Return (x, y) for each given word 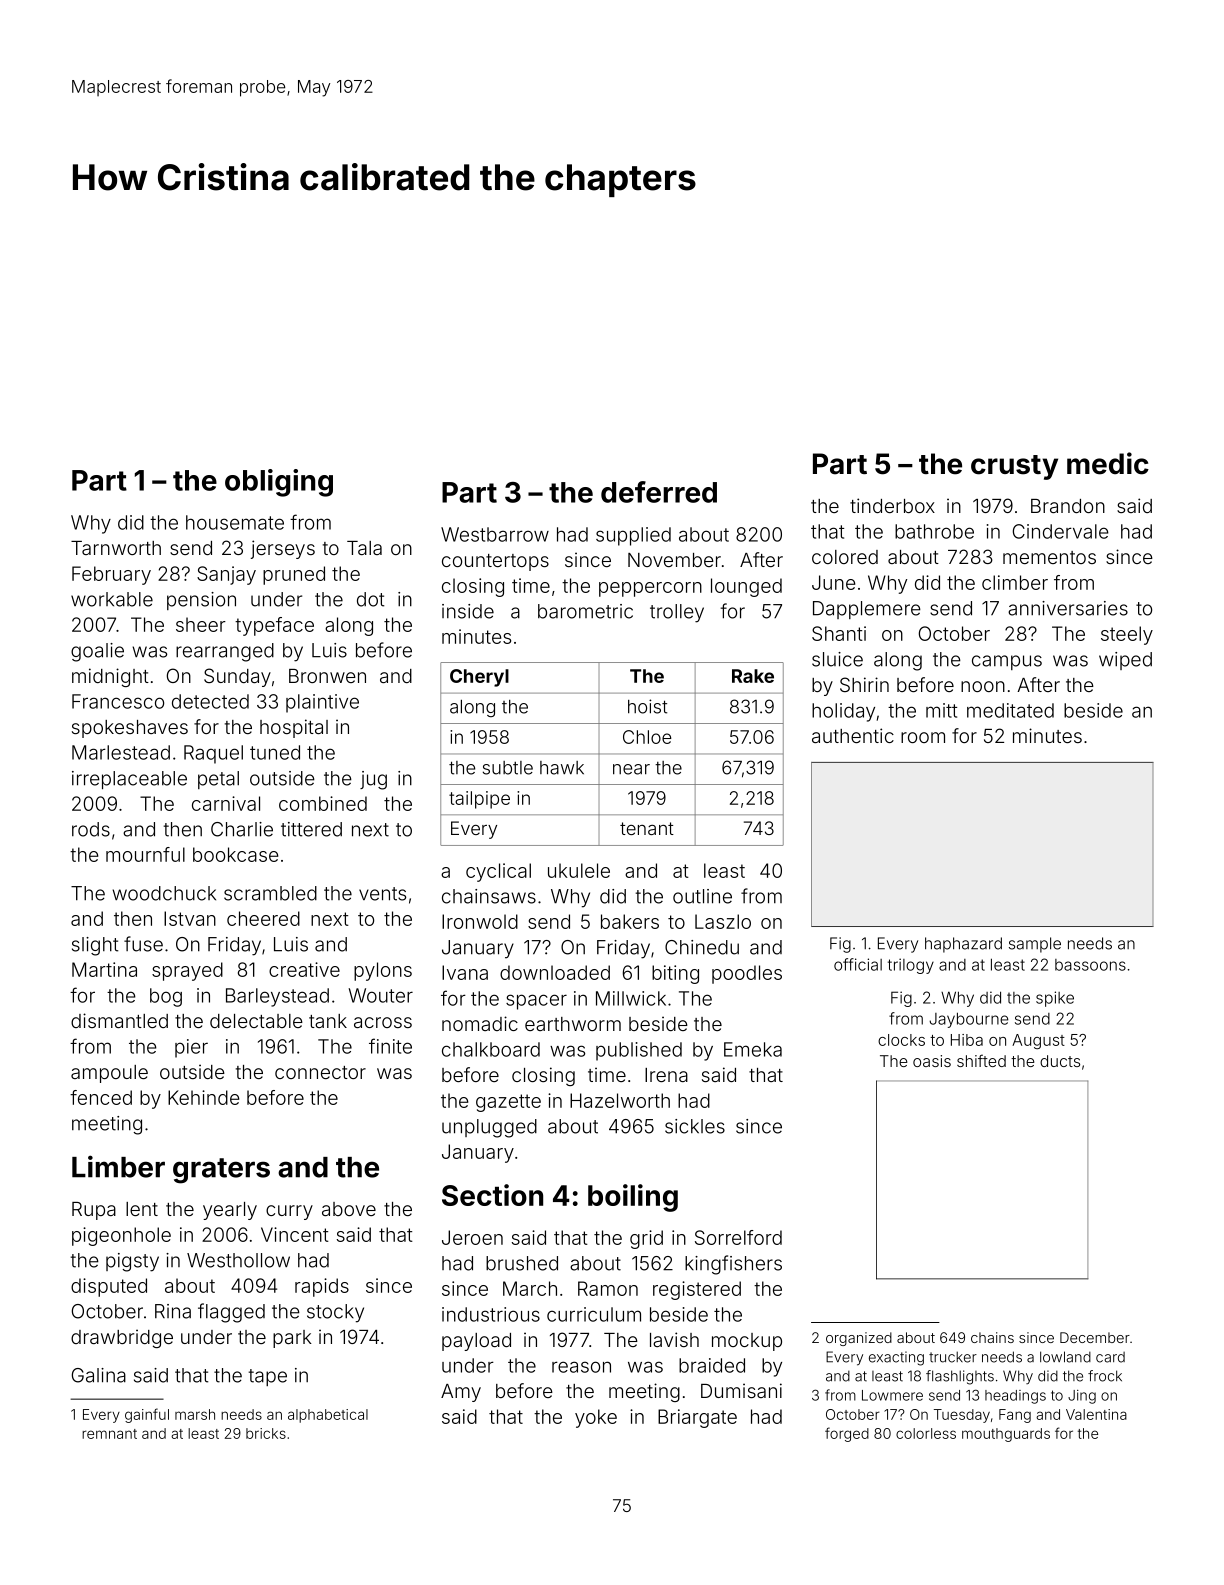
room (923, 737)
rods (91, 829)
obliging (279, 483)
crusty (1014, 467)
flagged (231, 1313)
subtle (508, 768)
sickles (695, 1126)
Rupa (94, 1211)
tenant (647, 828)
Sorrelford (738, 1237)
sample (1035, 945)
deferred (659, 492)
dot (370, 599)
